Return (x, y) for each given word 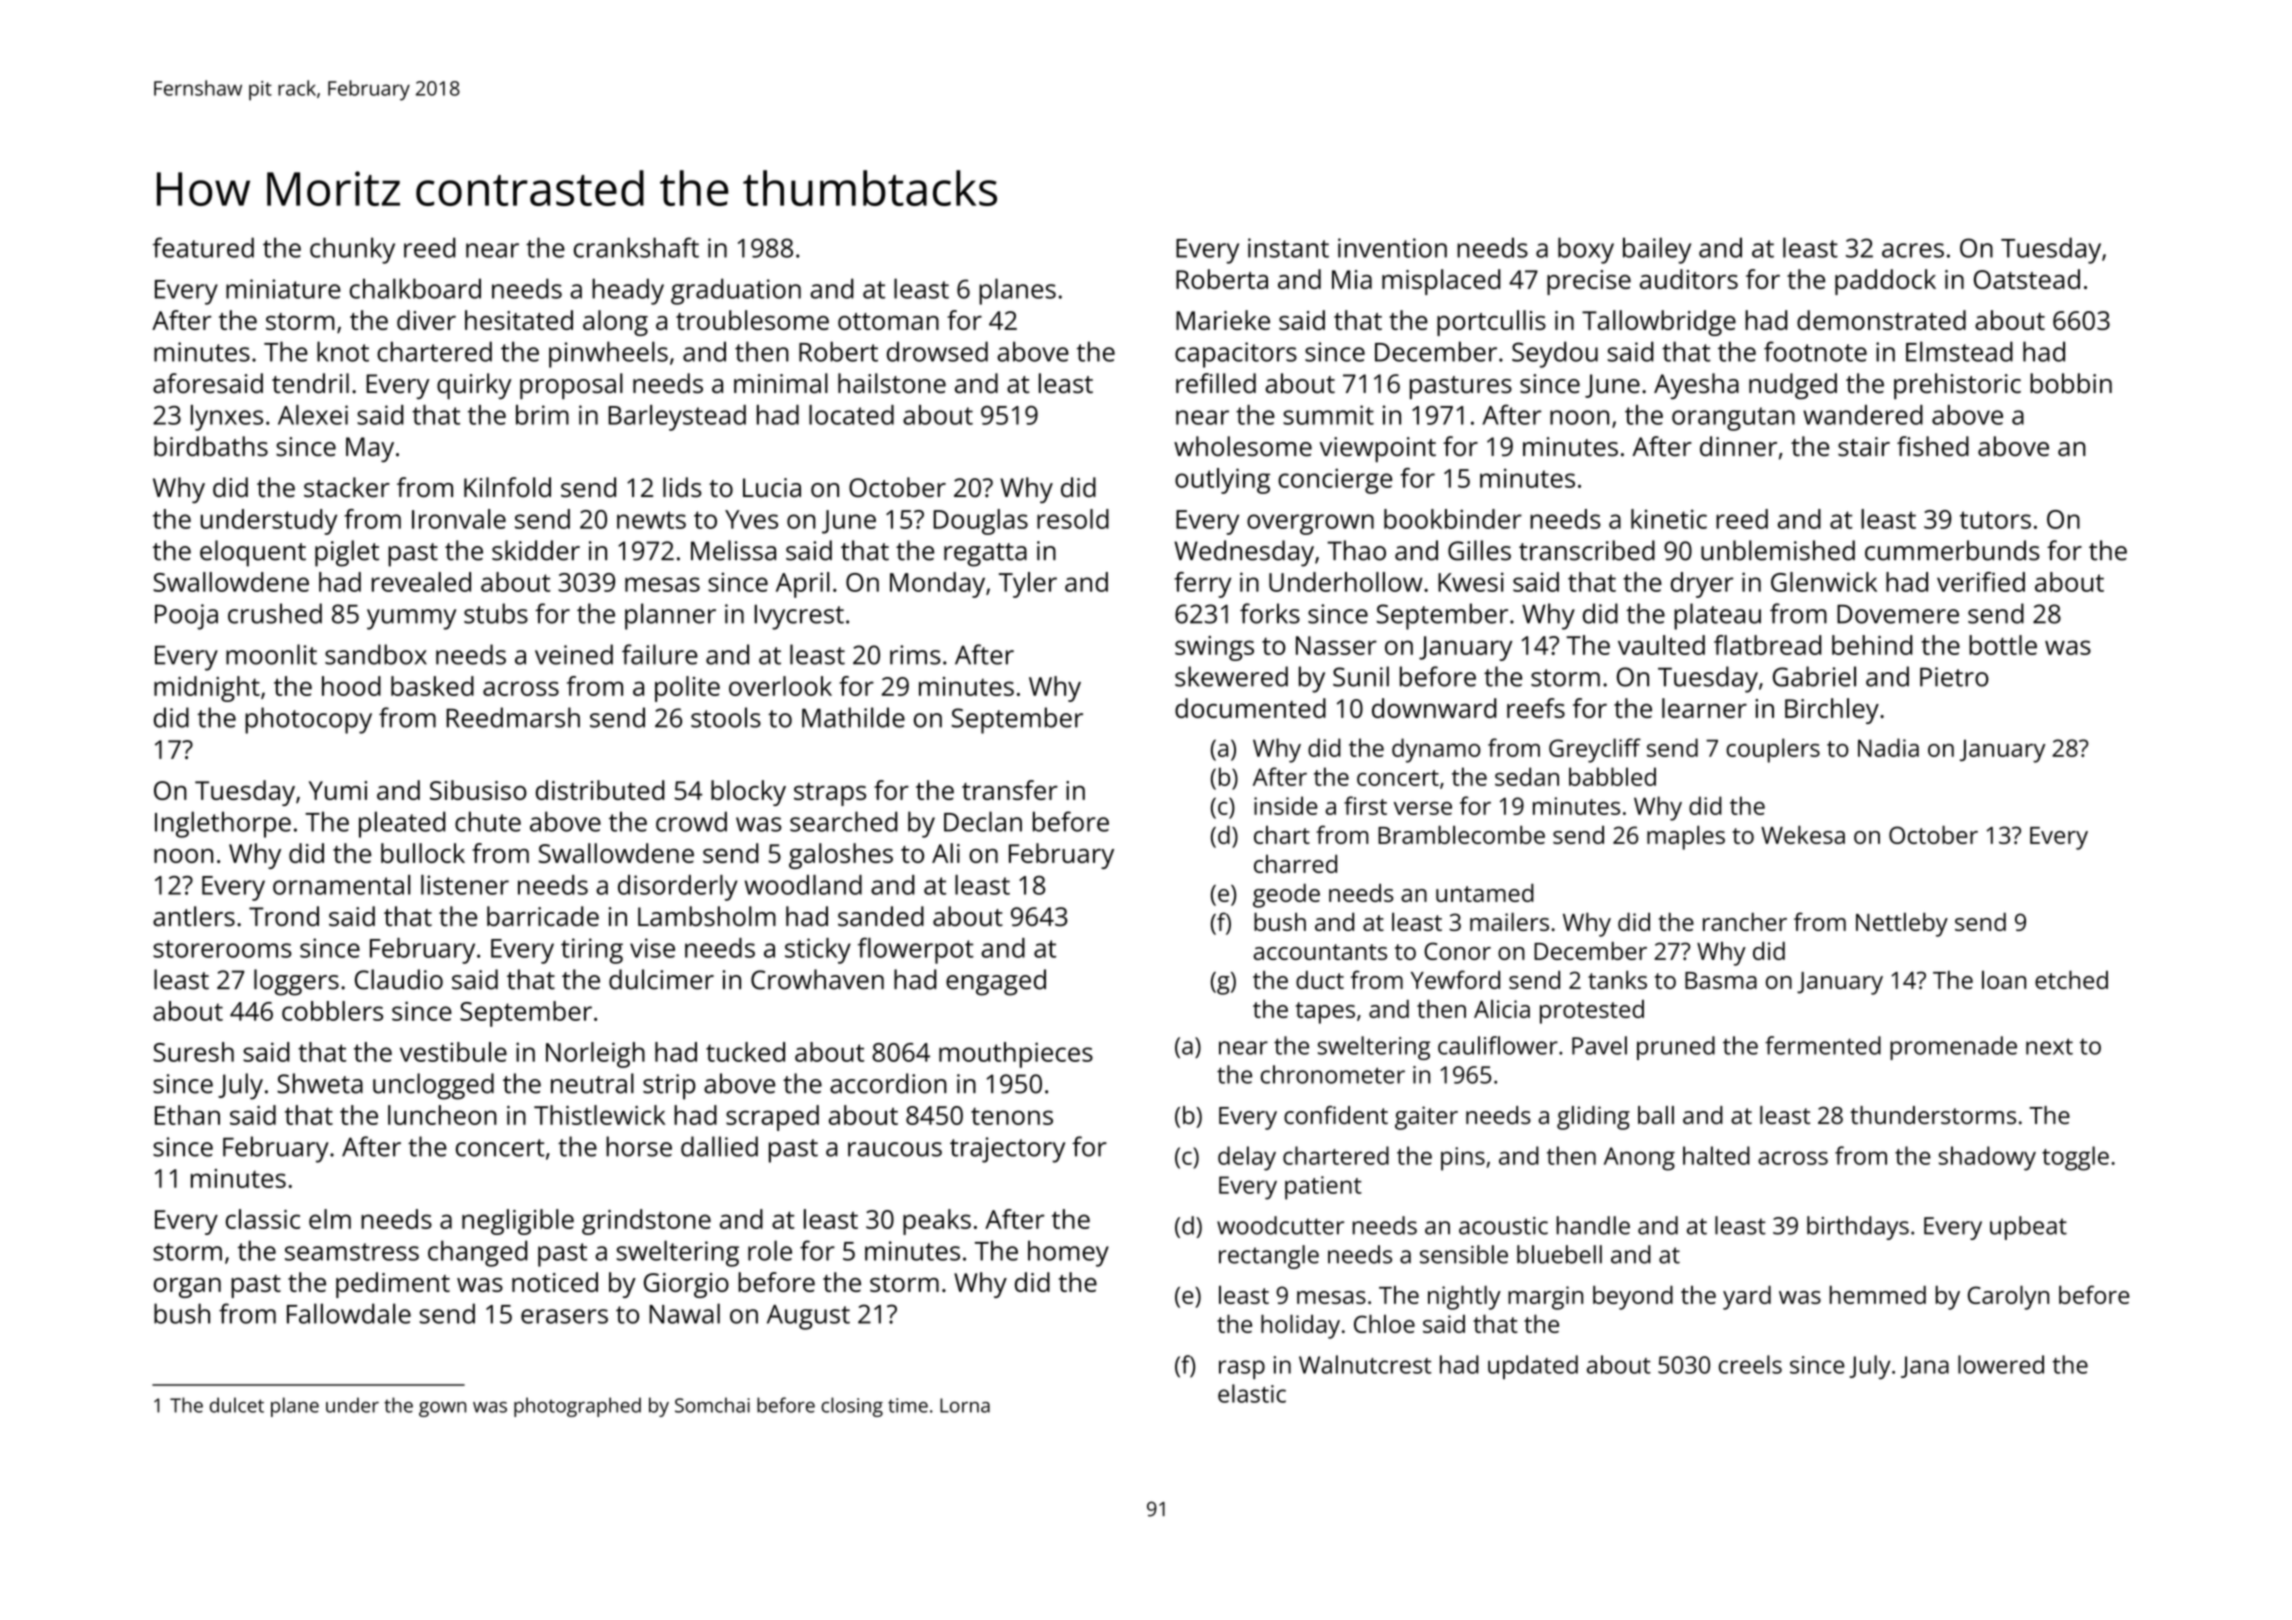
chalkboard (415, 288)
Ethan (187, 1115)
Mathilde (853, 717)
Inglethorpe (223, 824)
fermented (1823, 1045)
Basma (1721, 980)
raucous (895, 1149)
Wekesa (1803, 835)
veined (574, 654)
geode (1286, 896)
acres (1913, 250)
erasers (564, 1316)
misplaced (1441, 282)
